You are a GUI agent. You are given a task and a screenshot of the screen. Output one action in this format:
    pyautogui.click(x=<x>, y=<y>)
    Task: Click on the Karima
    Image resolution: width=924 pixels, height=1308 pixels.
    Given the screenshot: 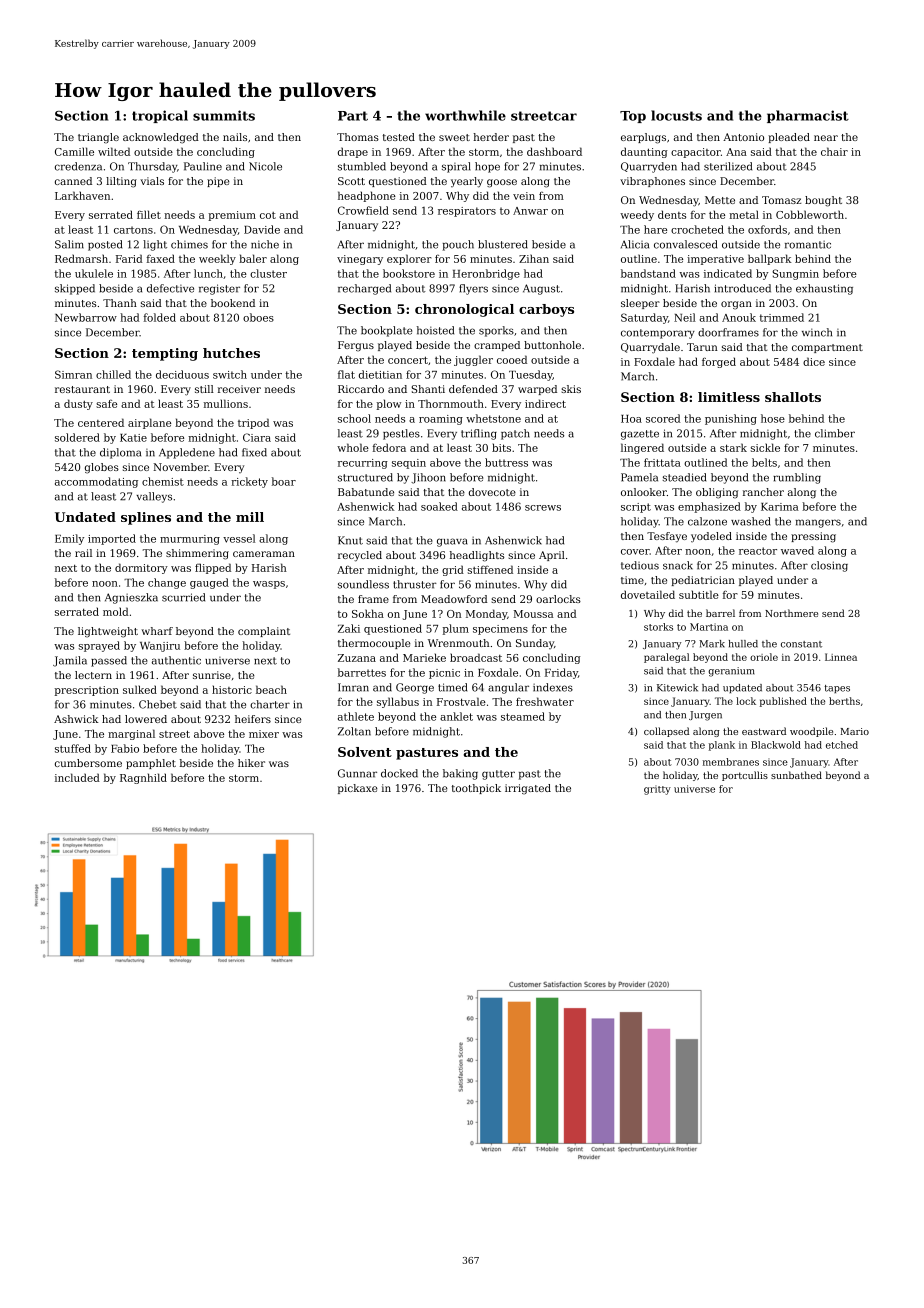 What is the action you would take?
    pyautogui.click(x=780, y=507)
